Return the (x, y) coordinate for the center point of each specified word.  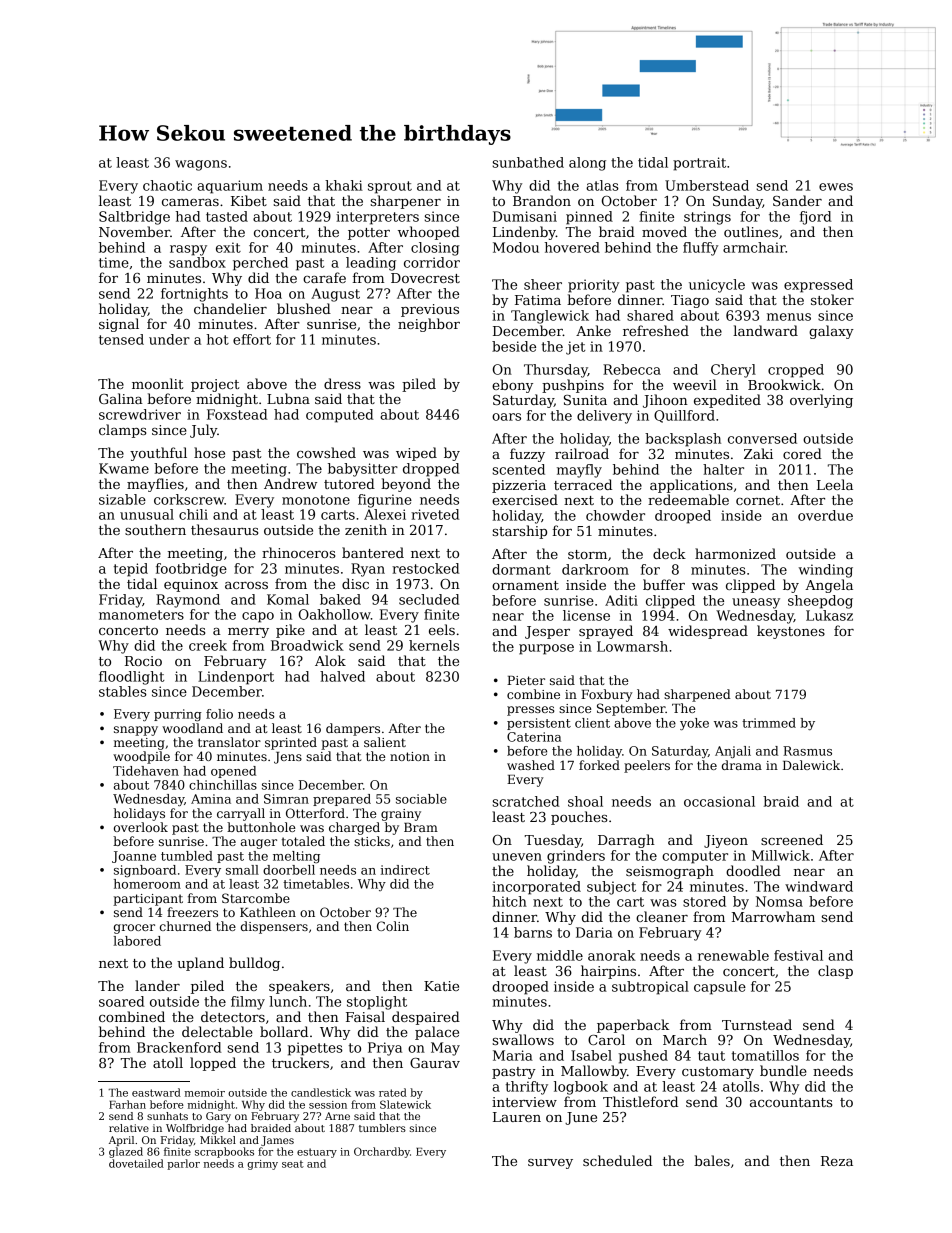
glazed (126, 1152)
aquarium (230, 187)
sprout (390, 187)
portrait (699, 164)
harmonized (735, 553)
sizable (122, 499)
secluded (429, 599)
